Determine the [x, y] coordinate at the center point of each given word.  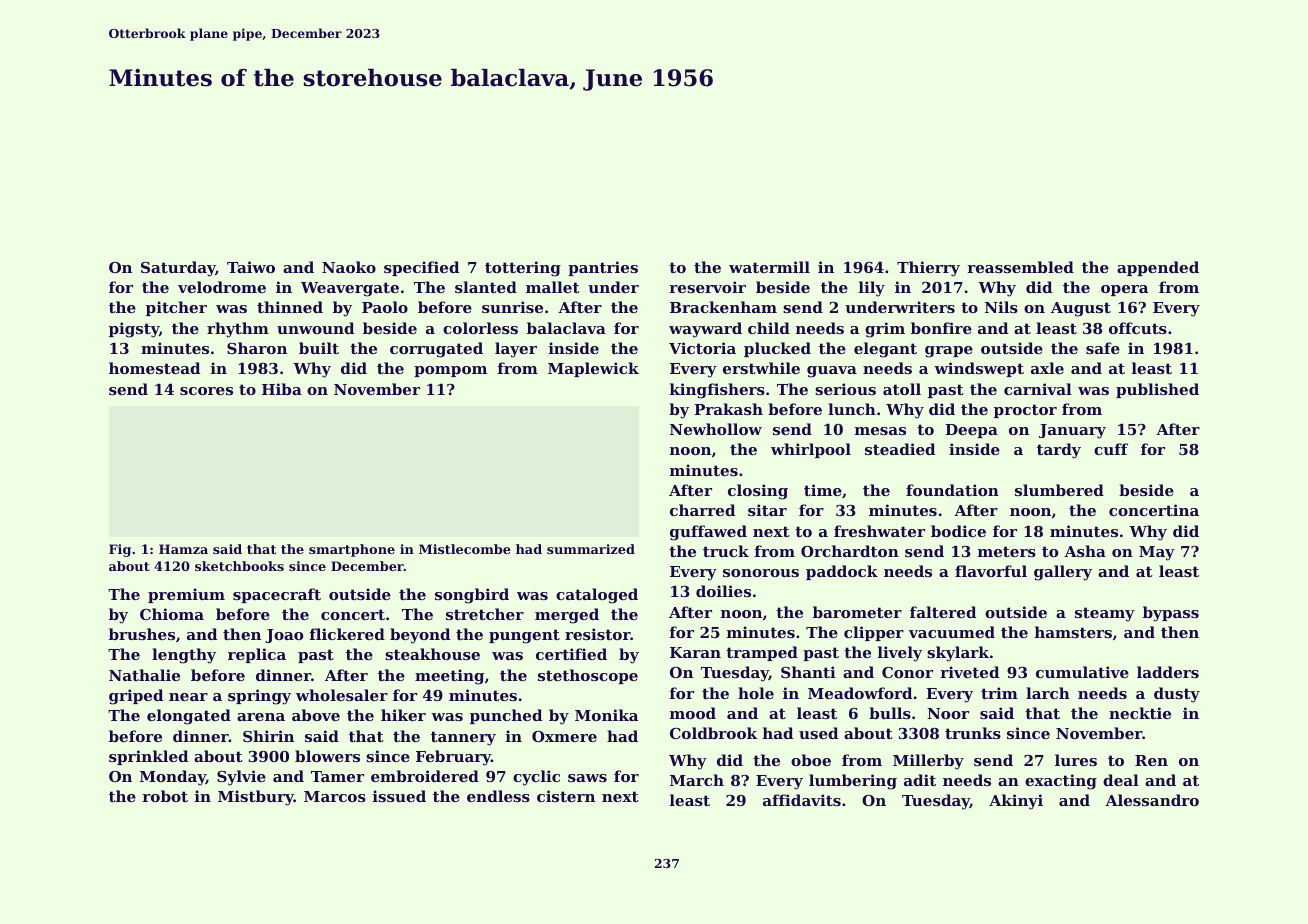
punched [506, 716]
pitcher [176, 308]
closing [758, 492]
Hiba [282, 389]
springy [259, 697]
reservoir [707, 287]
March [697, 780]
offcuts [1138, 328]
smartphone [352, 550]
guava [832, 372]
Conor [907, 672]
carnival [1038, 389]
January [1072, 431]
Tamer [337, 776]
